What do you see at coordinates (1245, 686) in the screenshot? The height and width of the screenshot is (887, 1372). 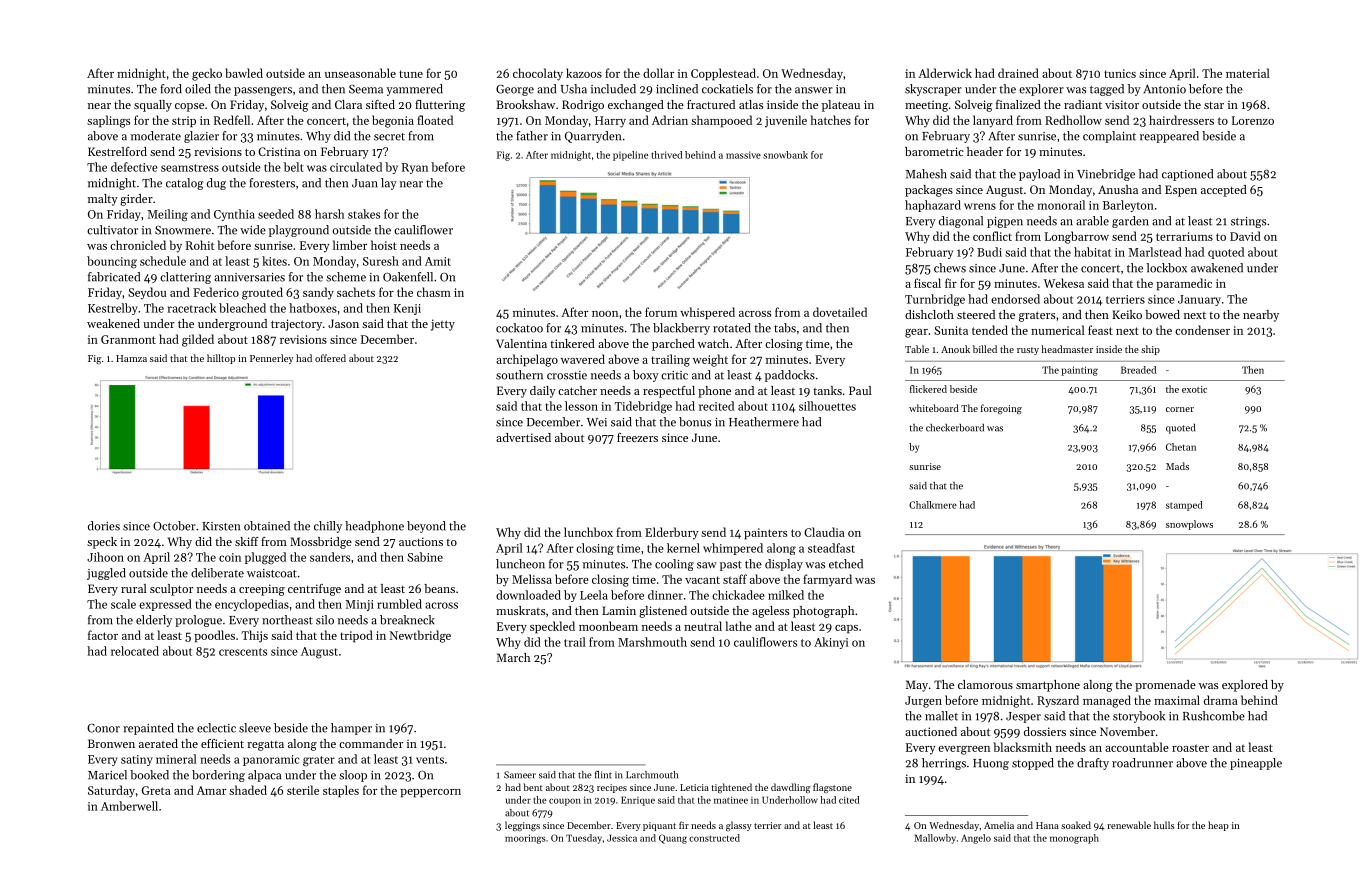 I see `explored` at bounding box center [1245, 686].
